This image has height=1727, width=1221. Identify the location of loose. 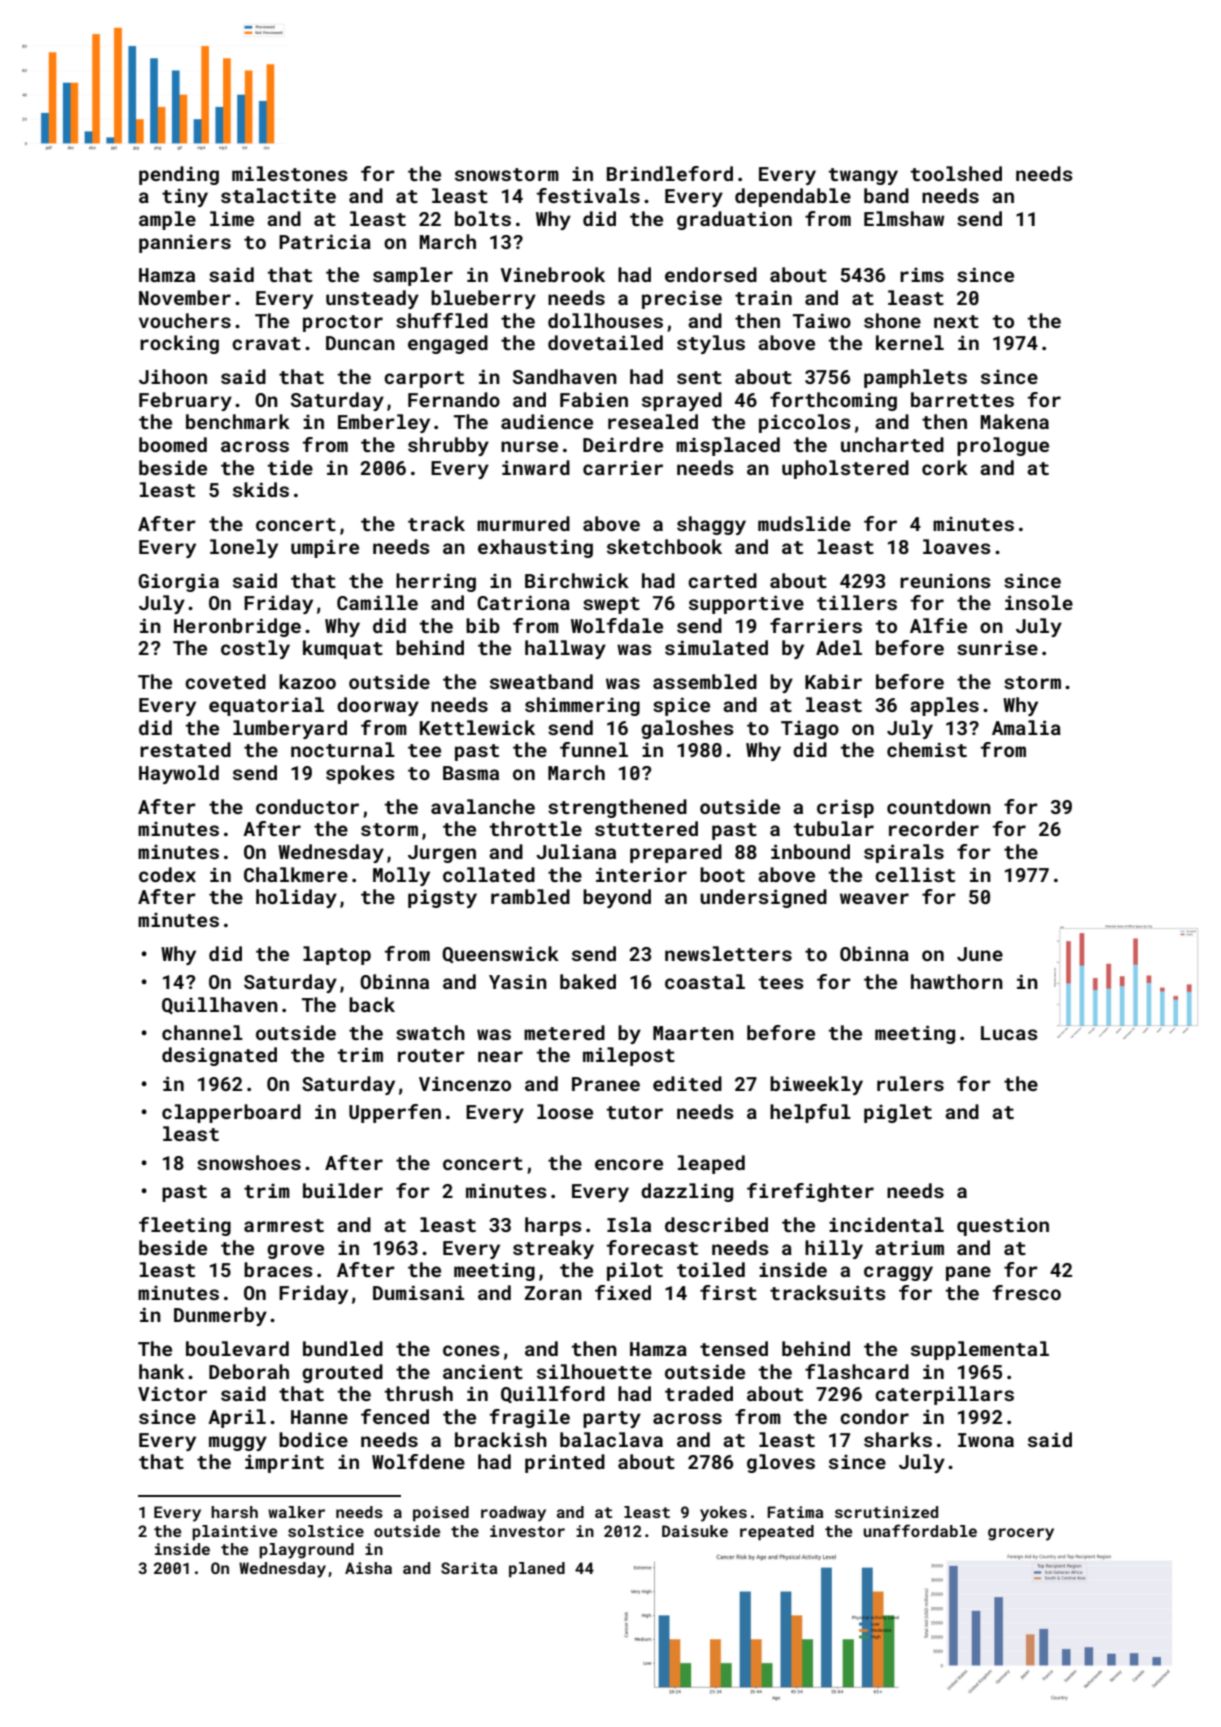
(565, 1111).
